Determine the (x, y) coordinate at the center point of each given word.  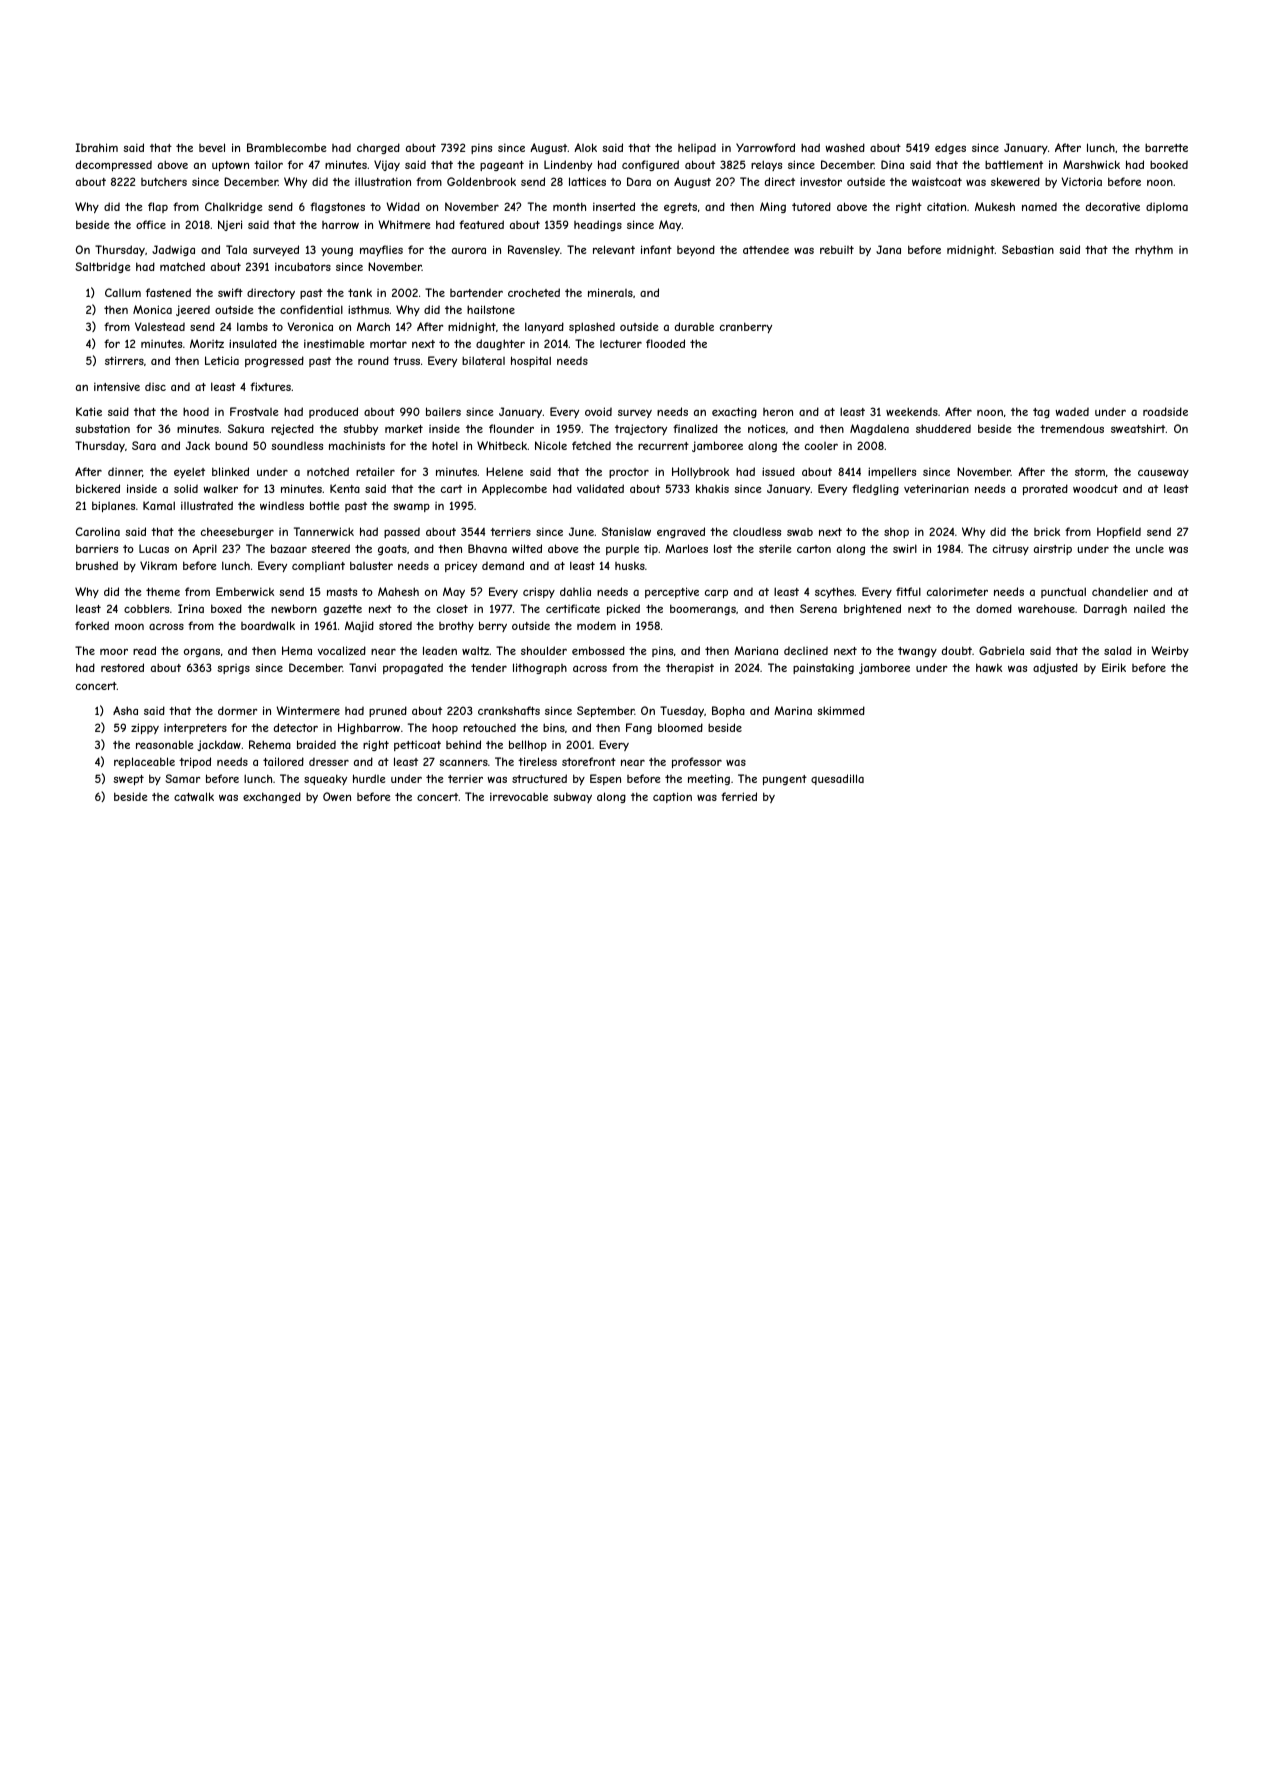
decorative (1113, 206)
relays (766, 165)
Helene (504, 471)
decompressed (114, 165)
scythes (834, 592)
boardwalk (268, 625)
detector (296, 727)
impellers (892, 472)
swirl (905, 548)
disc (155, 387)
